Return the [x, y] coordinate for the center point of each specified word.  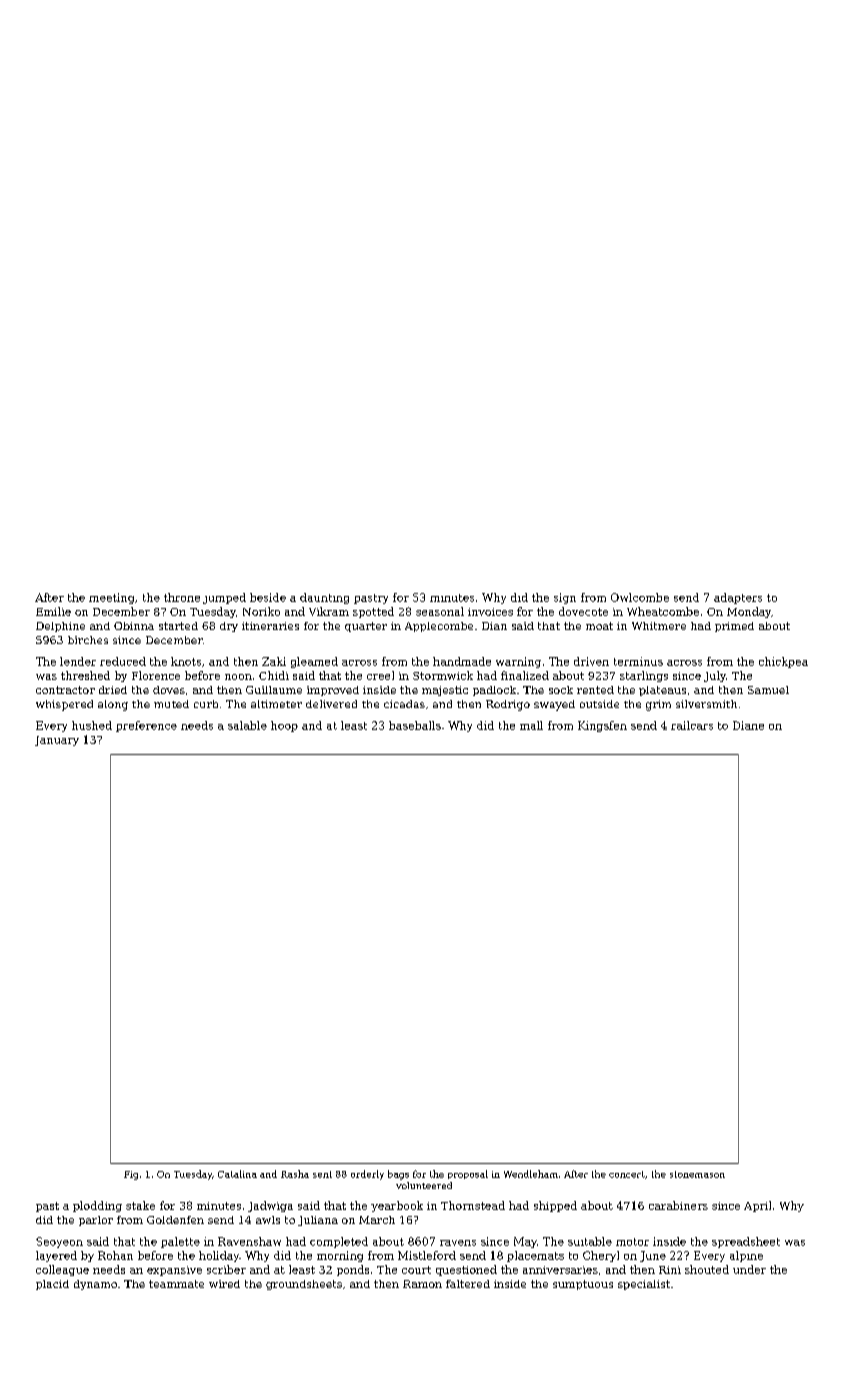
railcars [692, 725]
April [757, 1206]
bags [398, 1175]
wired [224, 1284]
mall [531, 725]
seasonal [440, 611]
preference [146, 726]
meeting [111, 598]
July [715, 676]
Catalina [237, 1174]
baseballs [415, 725]
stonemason [697, 1174]
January [57, 741]
